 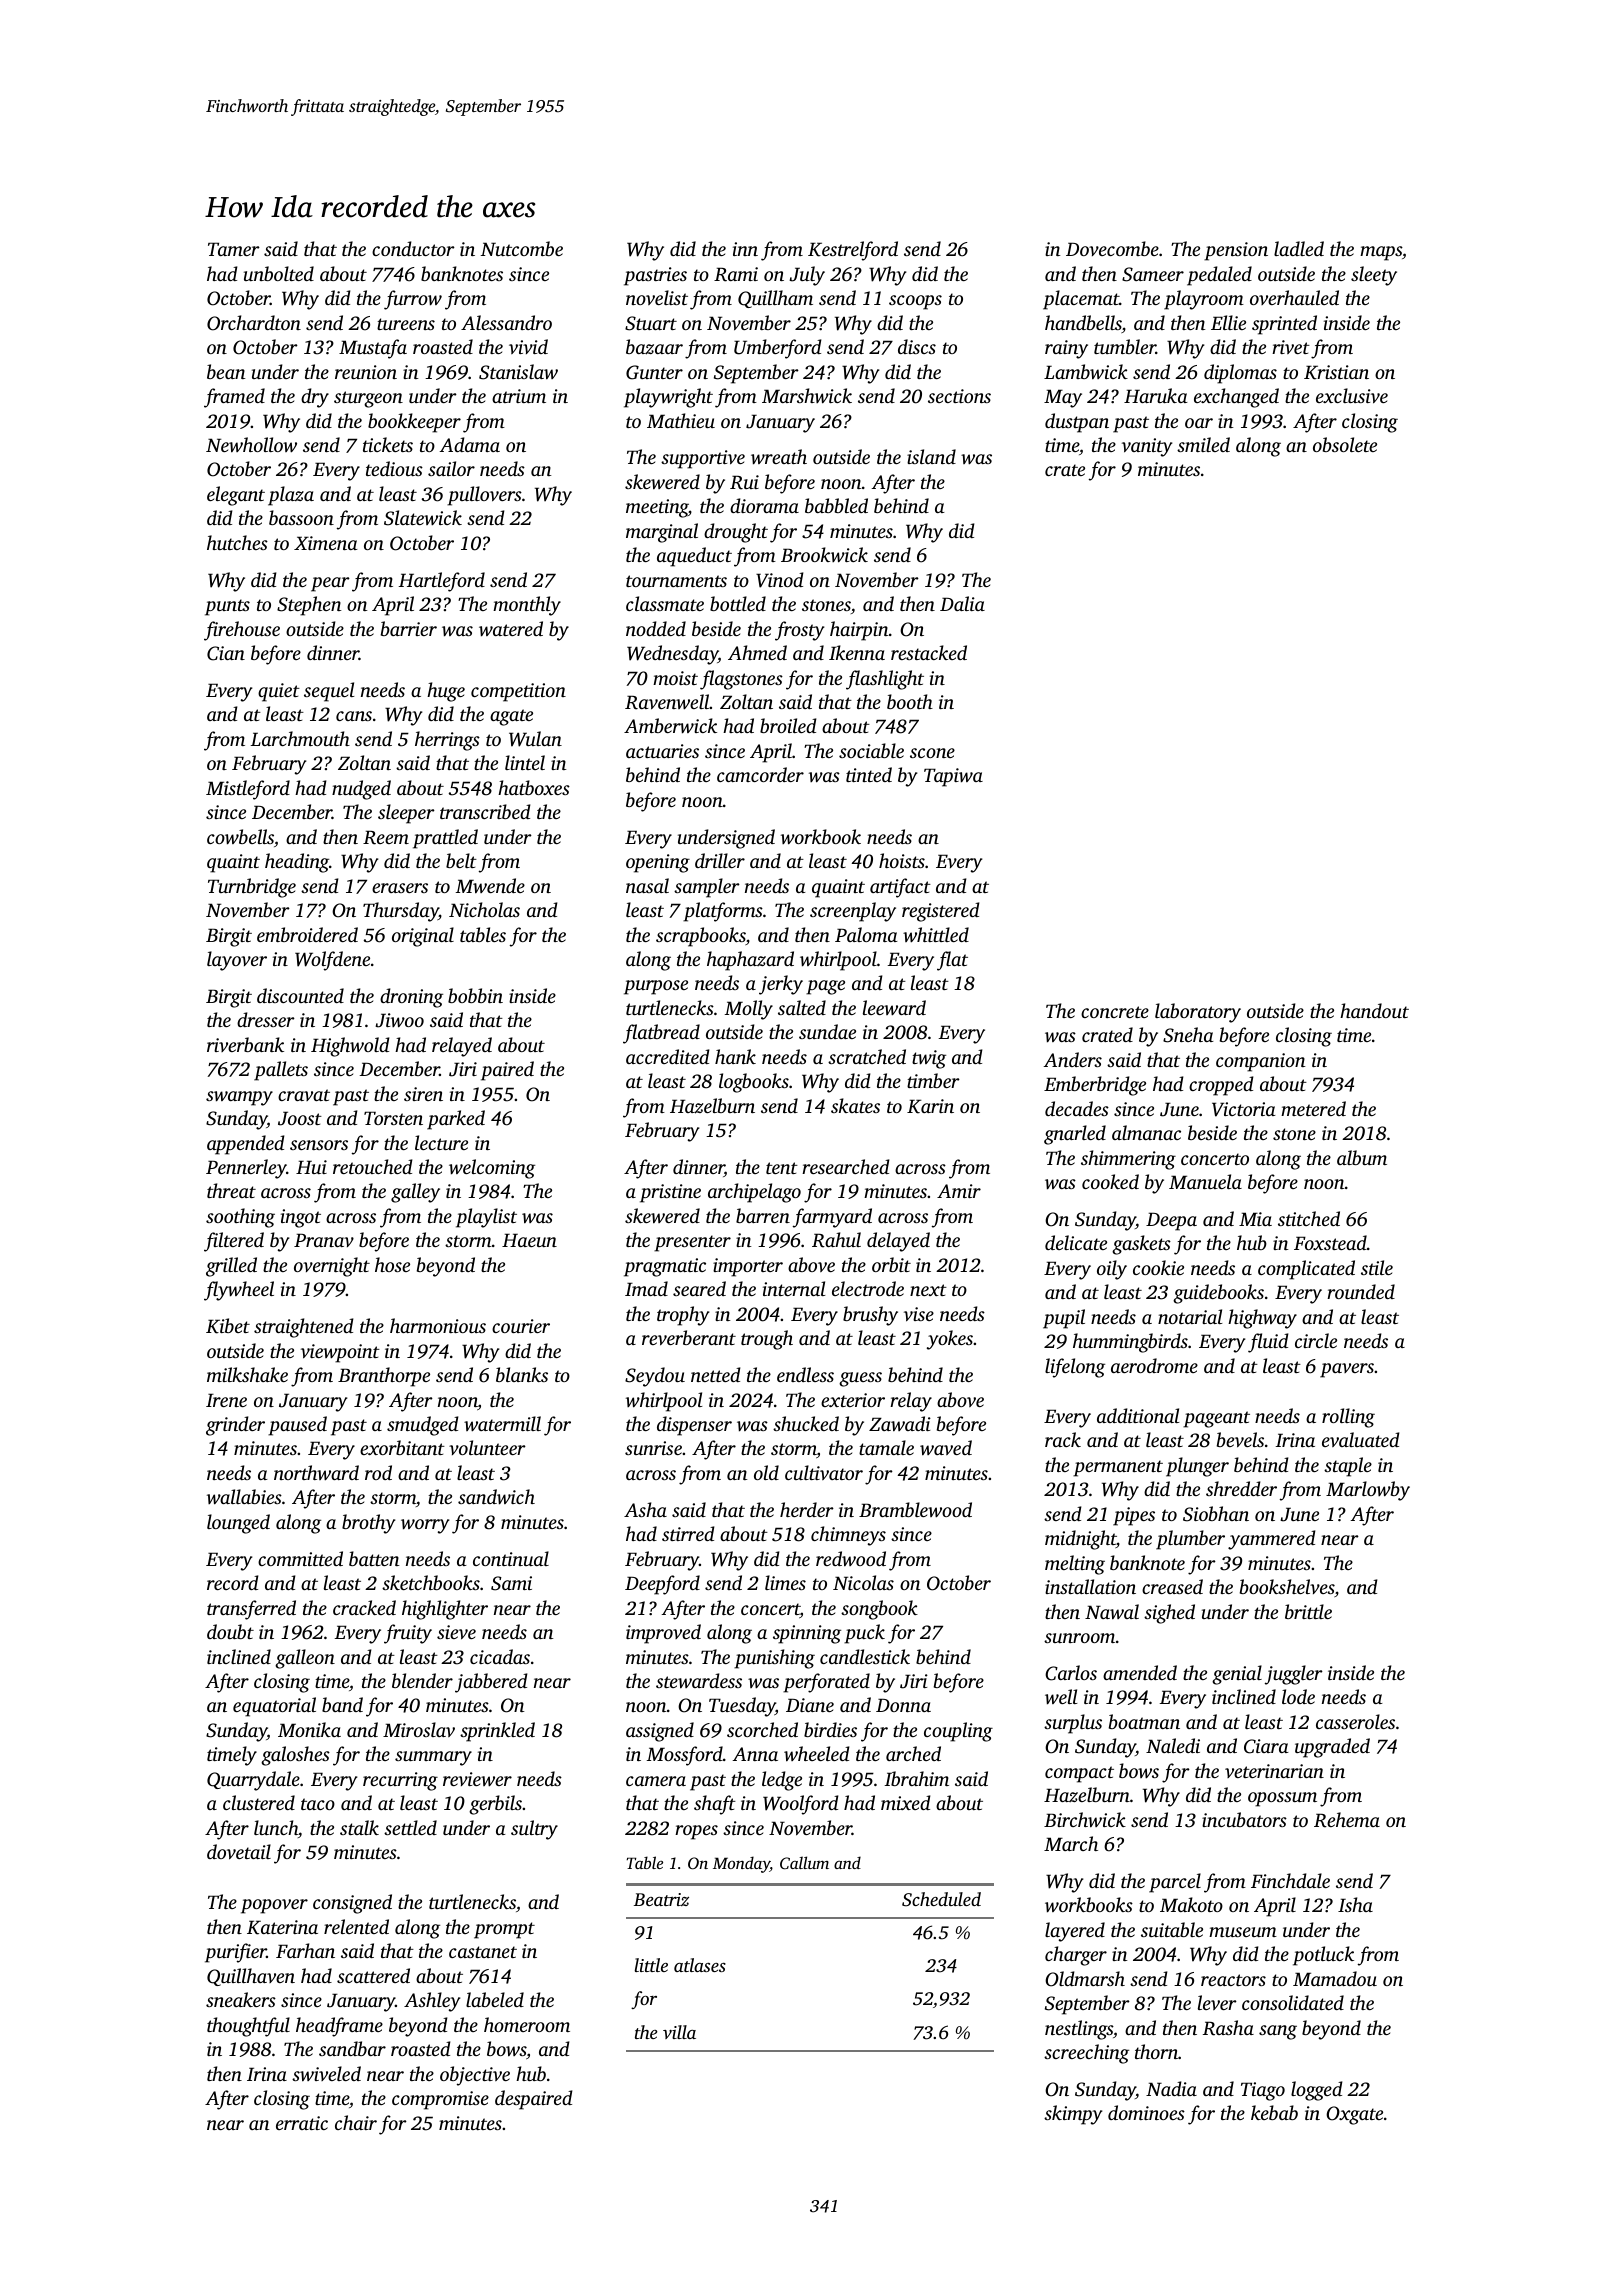 What do you see at coordinates (311, 1167) in the screenshot?
I see `Hui` at bounding box center [311, 1167].
